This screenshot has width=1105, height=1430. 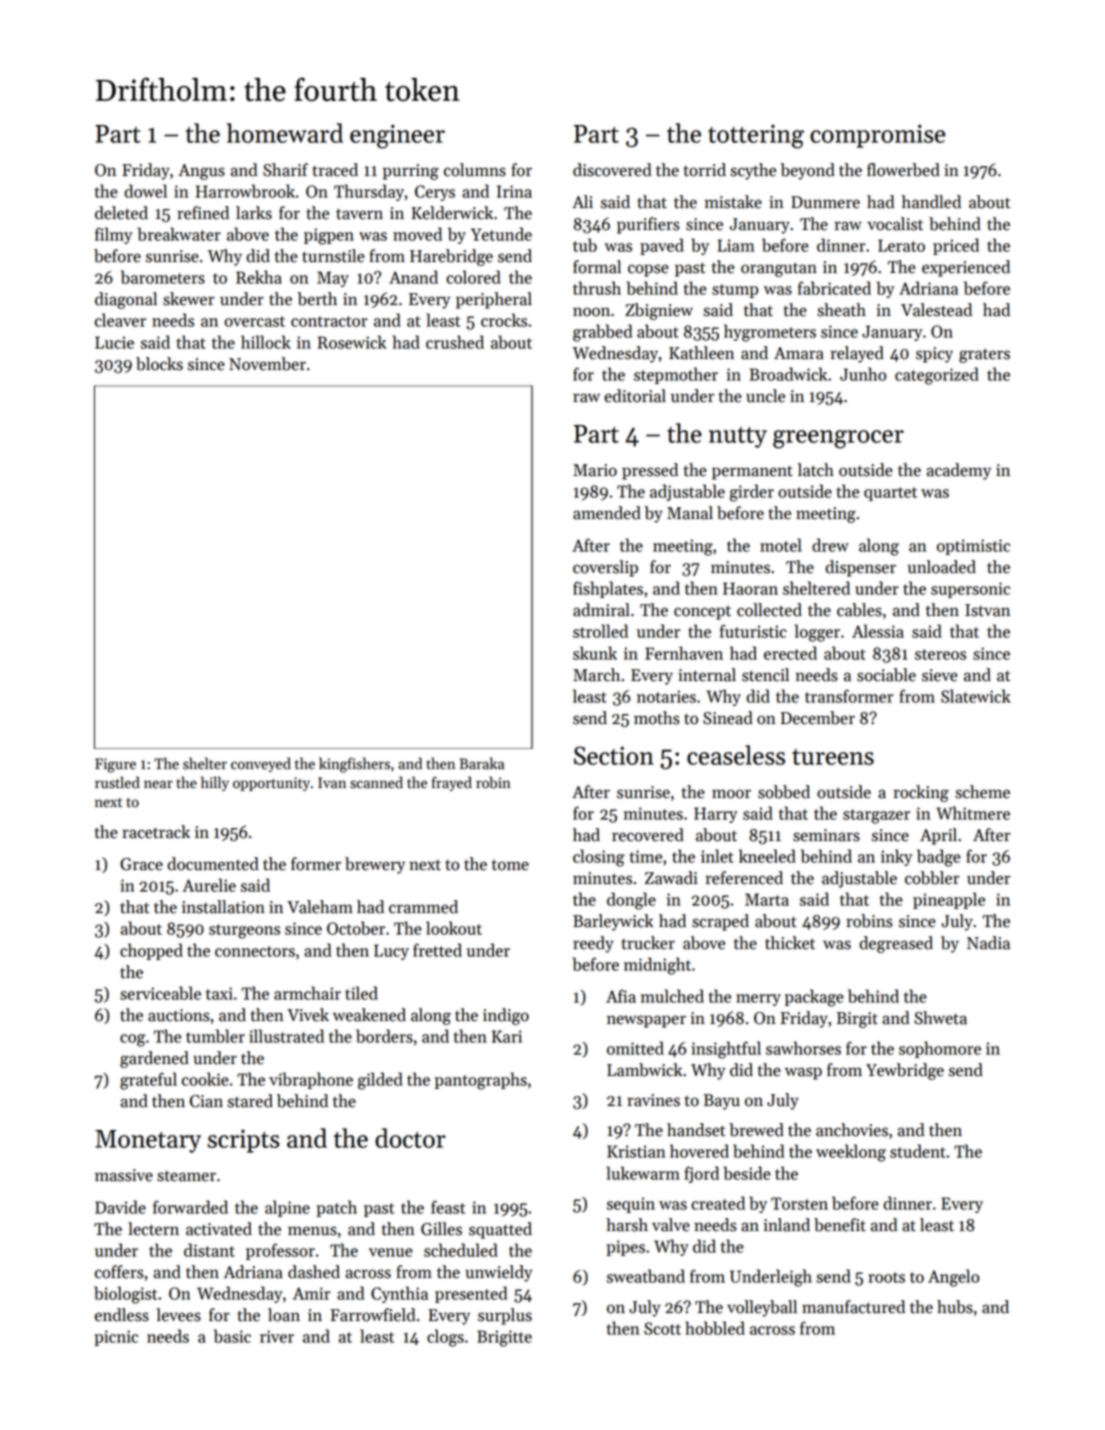 I want to click on crushed, so click(x=455, y=342).
